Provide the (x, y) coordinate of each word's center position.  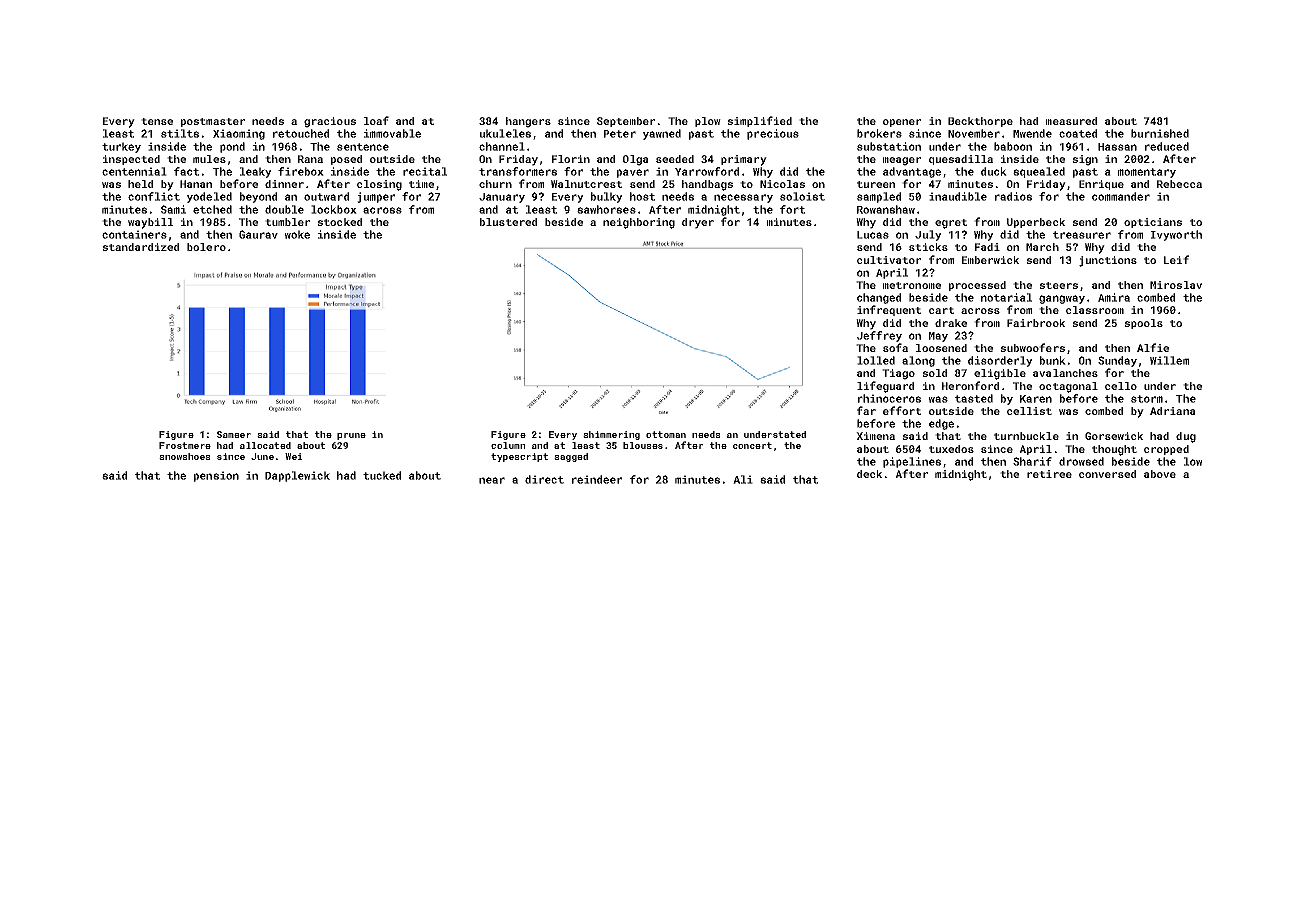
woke (297, 234)
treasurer (1082, 235)
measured (1071, 121)
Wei (293, 456)
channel (502, 146)
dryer (698, 223)
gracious (330, 122)
